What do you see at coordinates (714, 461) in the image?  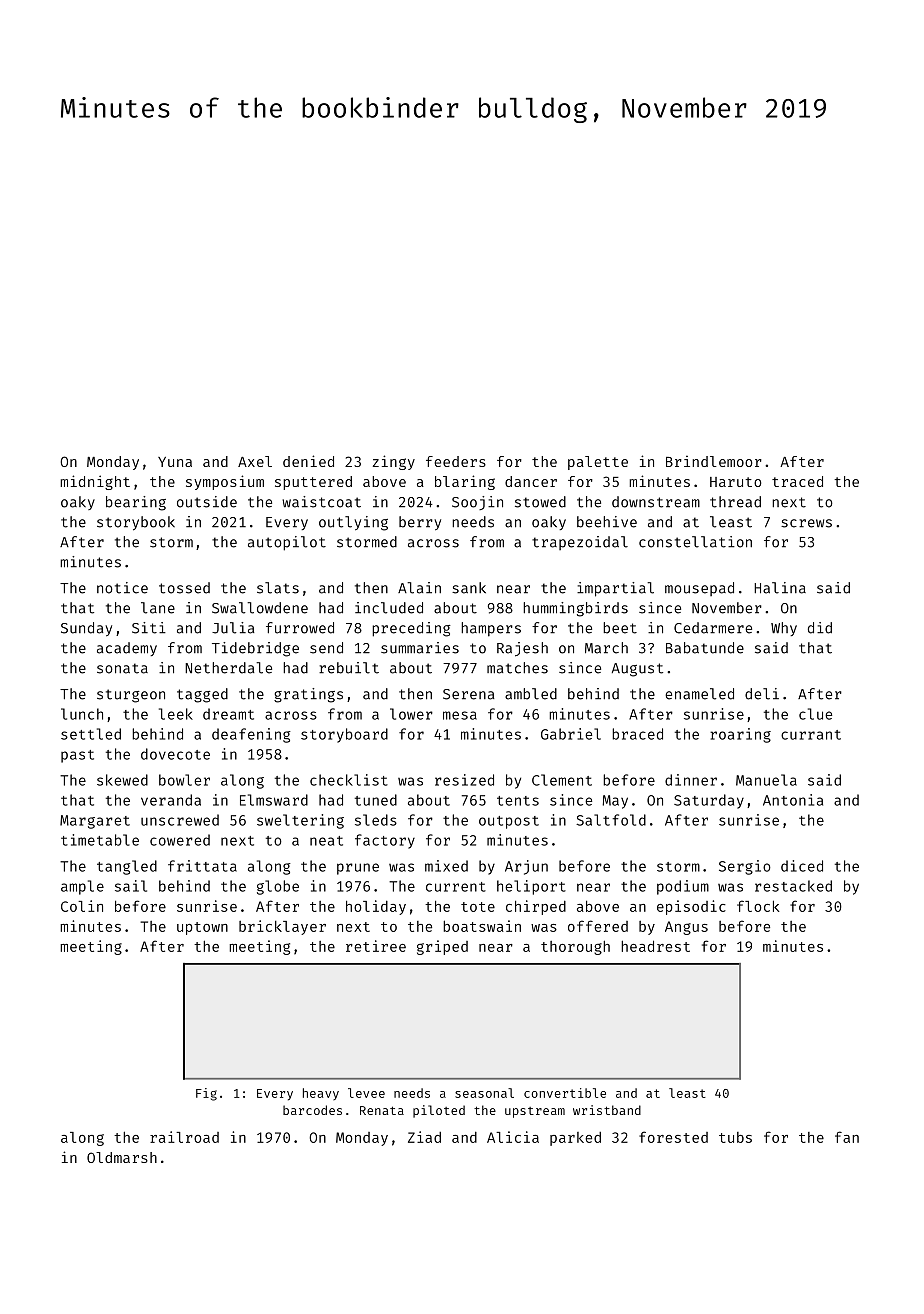 I see `Brindlemoor` at bounding box center [714, 461].
